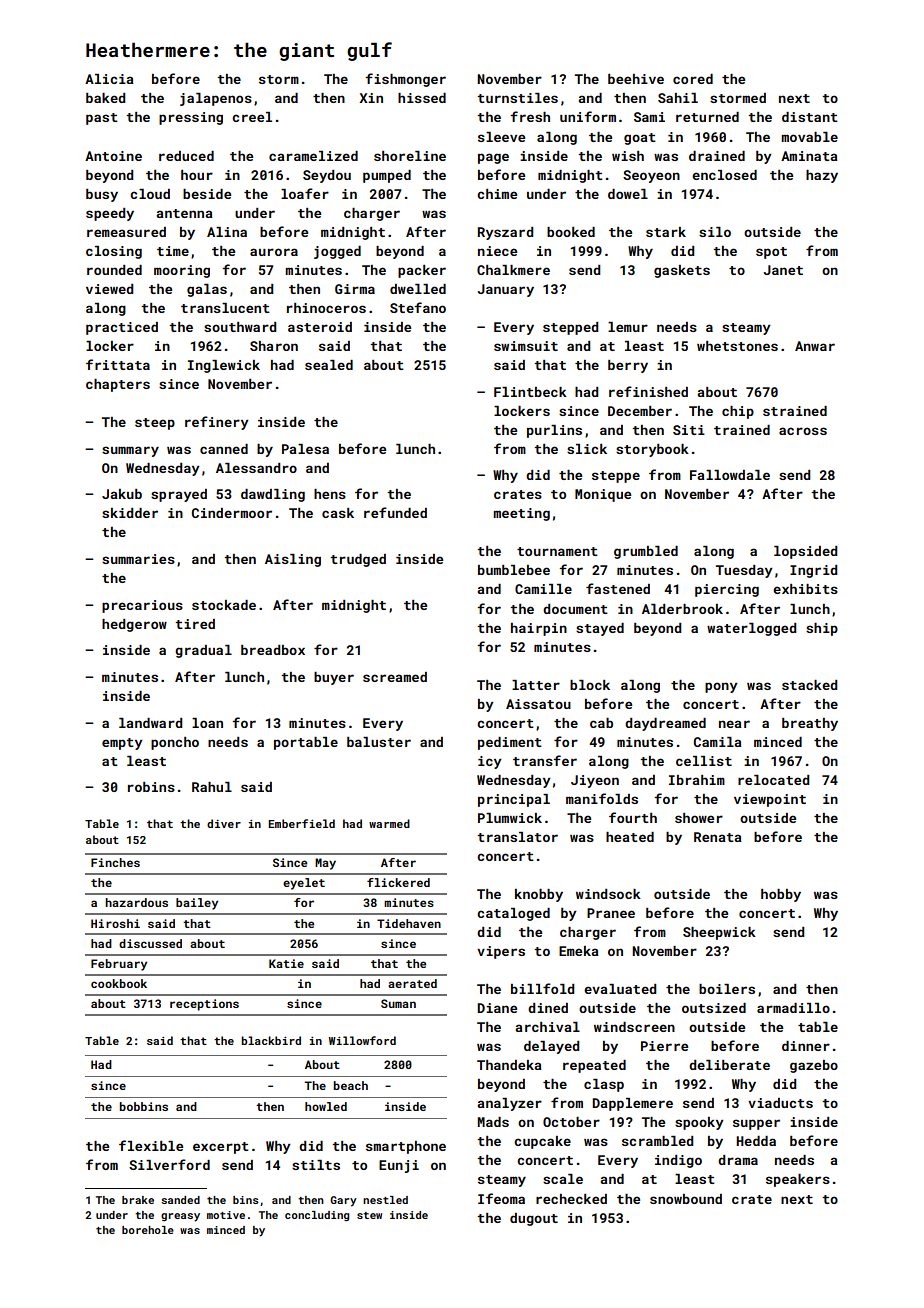  Describe the element at coordinates (729, 1065) in the page. I see `deliberate` at that location.
